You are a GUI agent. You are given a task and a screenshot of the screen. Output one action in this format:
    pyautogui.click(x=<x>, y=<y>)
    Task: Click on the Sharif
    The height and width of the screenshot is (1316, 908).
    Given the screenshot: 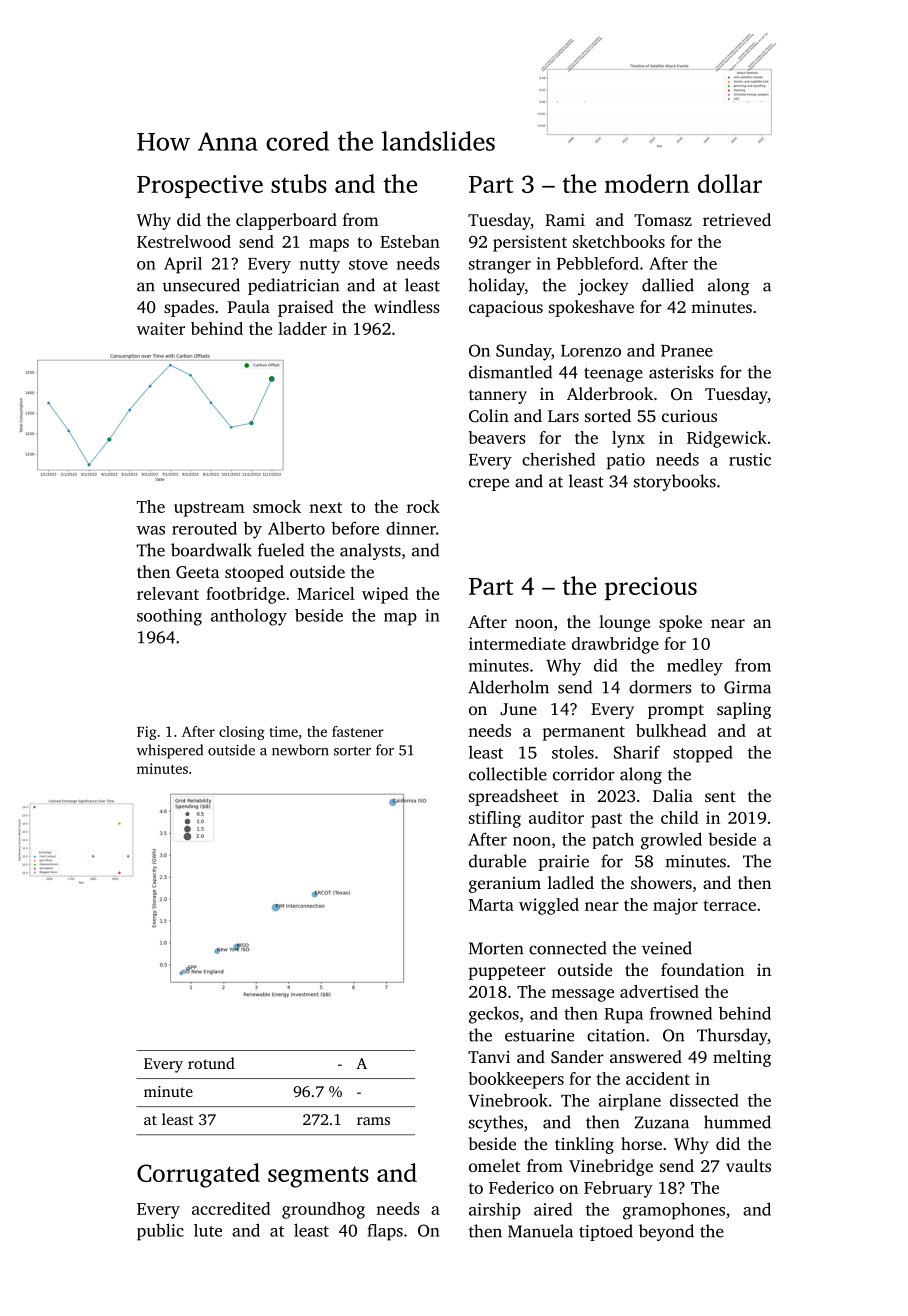 What is the action you would take?
    pyautogui.click(x=637, y=752)
